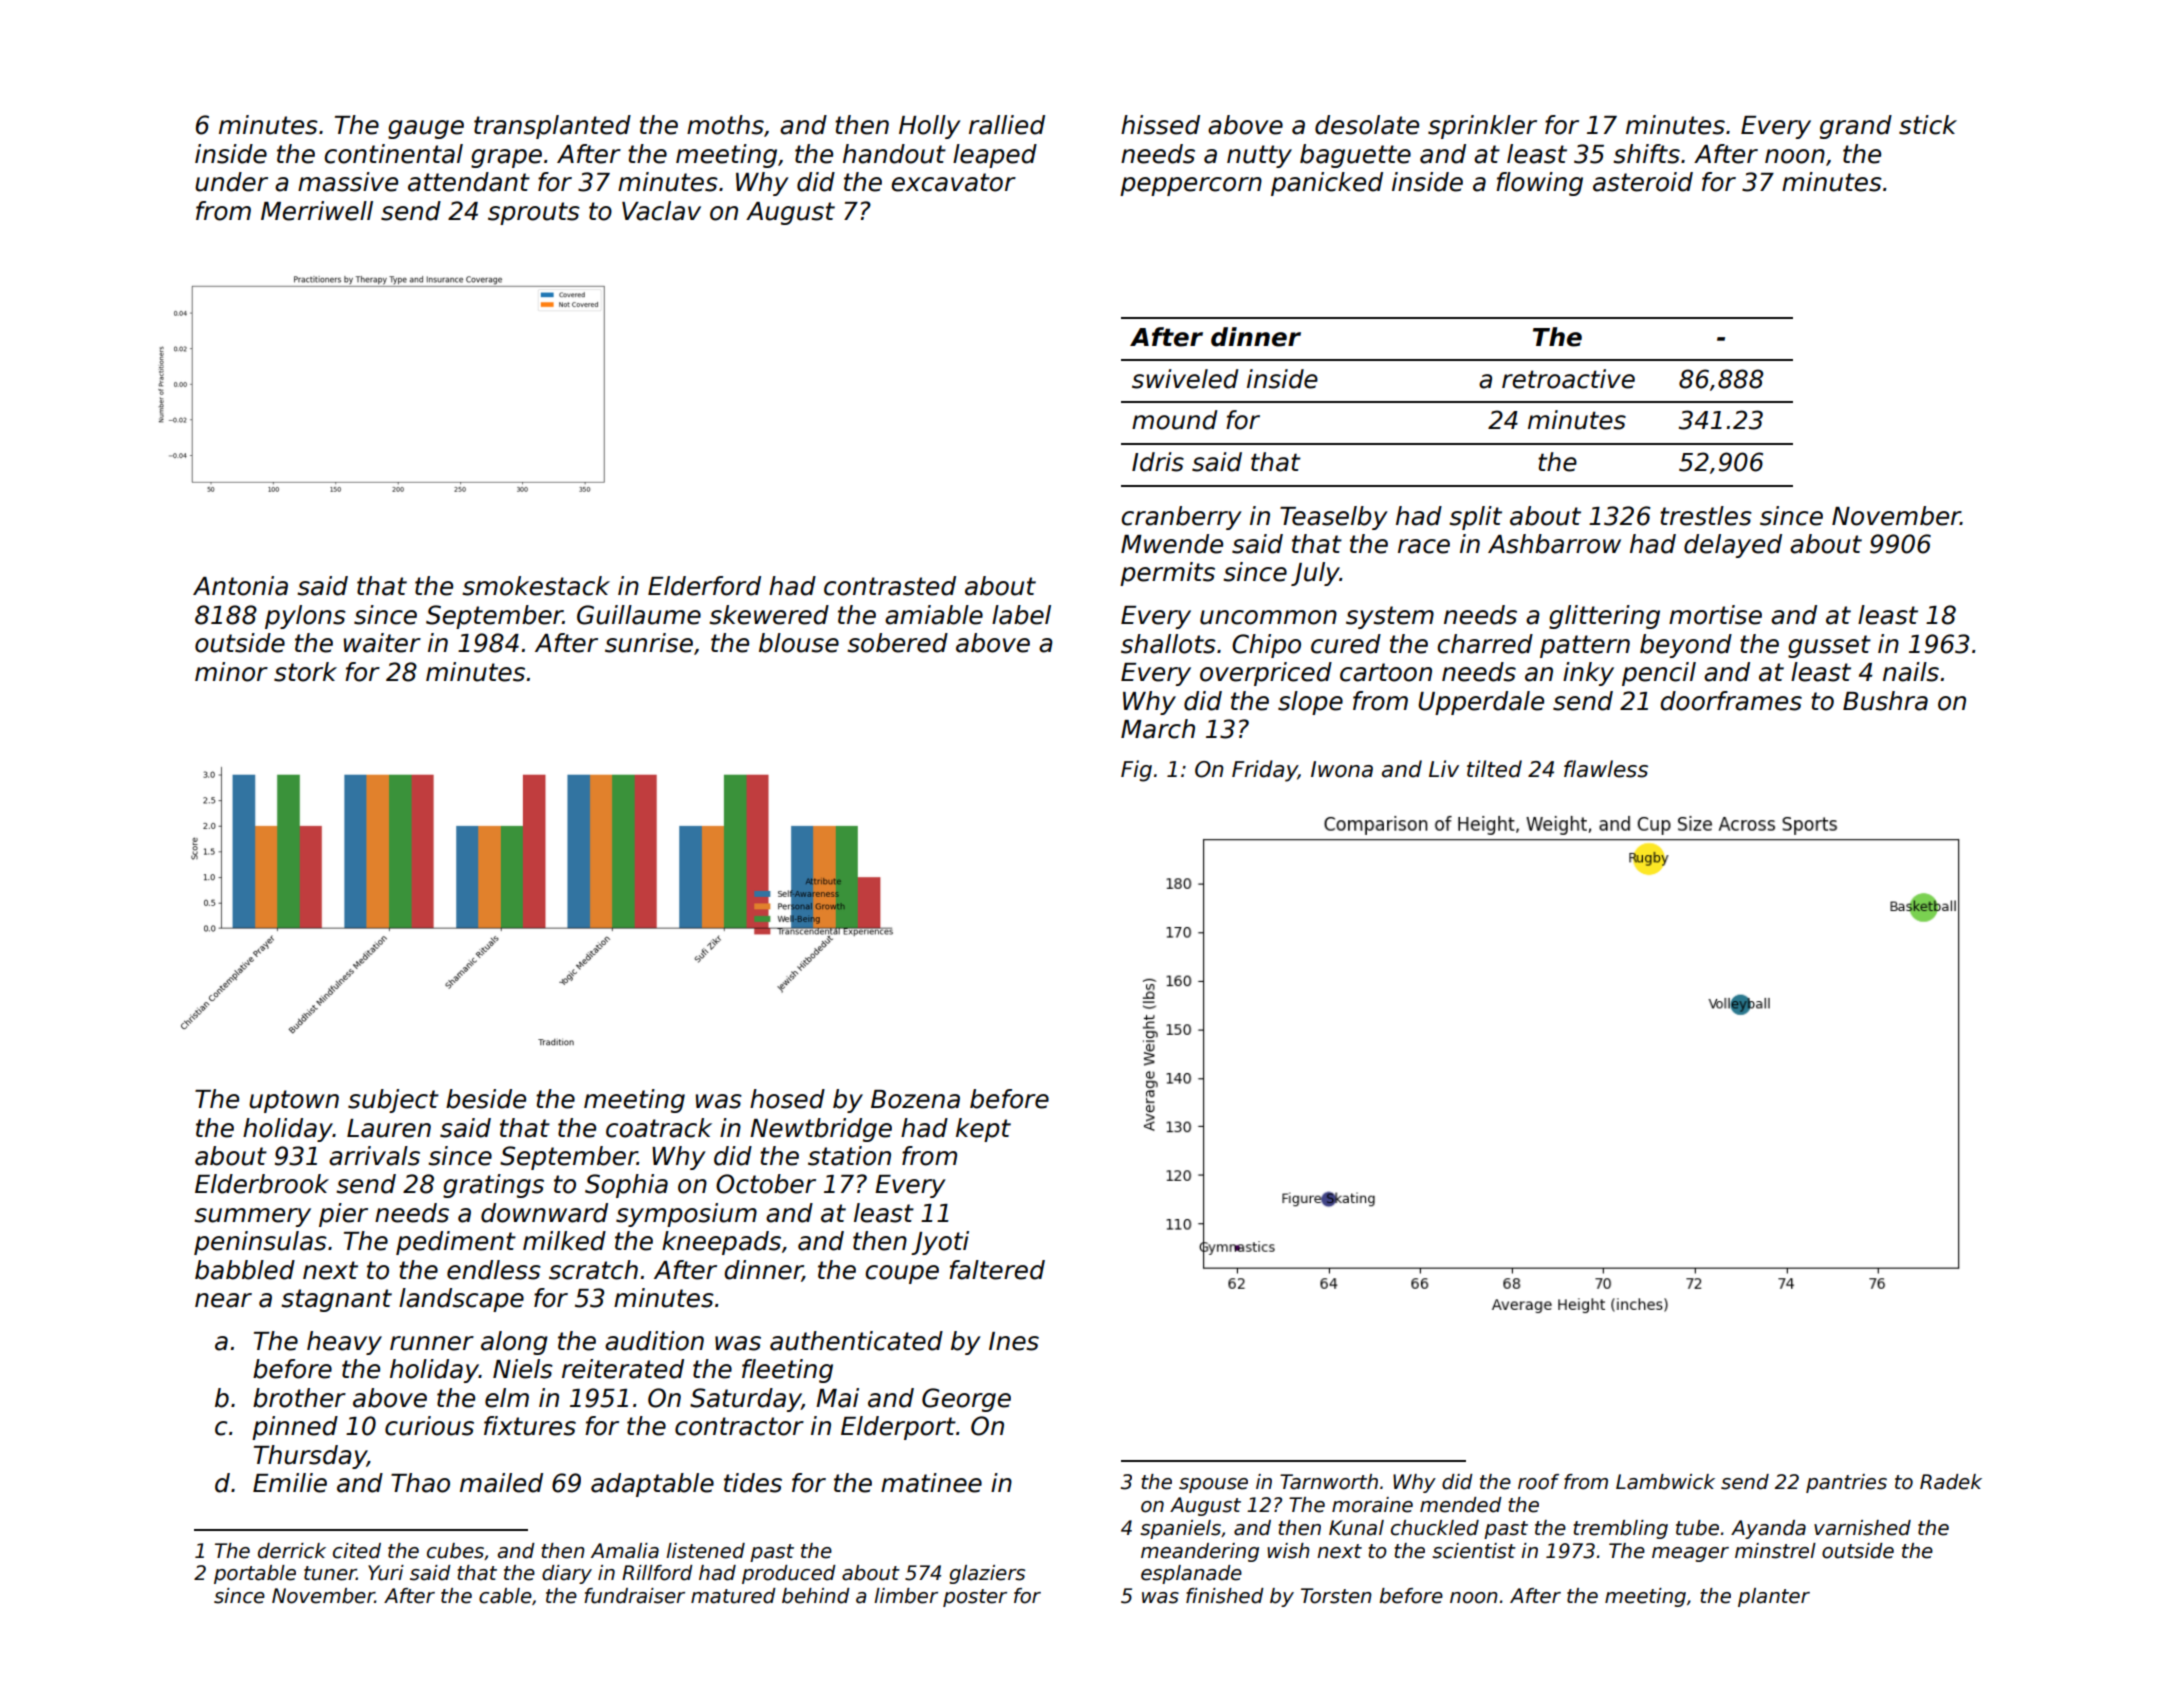  What do you see at coordinates (1911, 672) in the screenshot?
I see `nails` at bounding box center [1911, 672].
